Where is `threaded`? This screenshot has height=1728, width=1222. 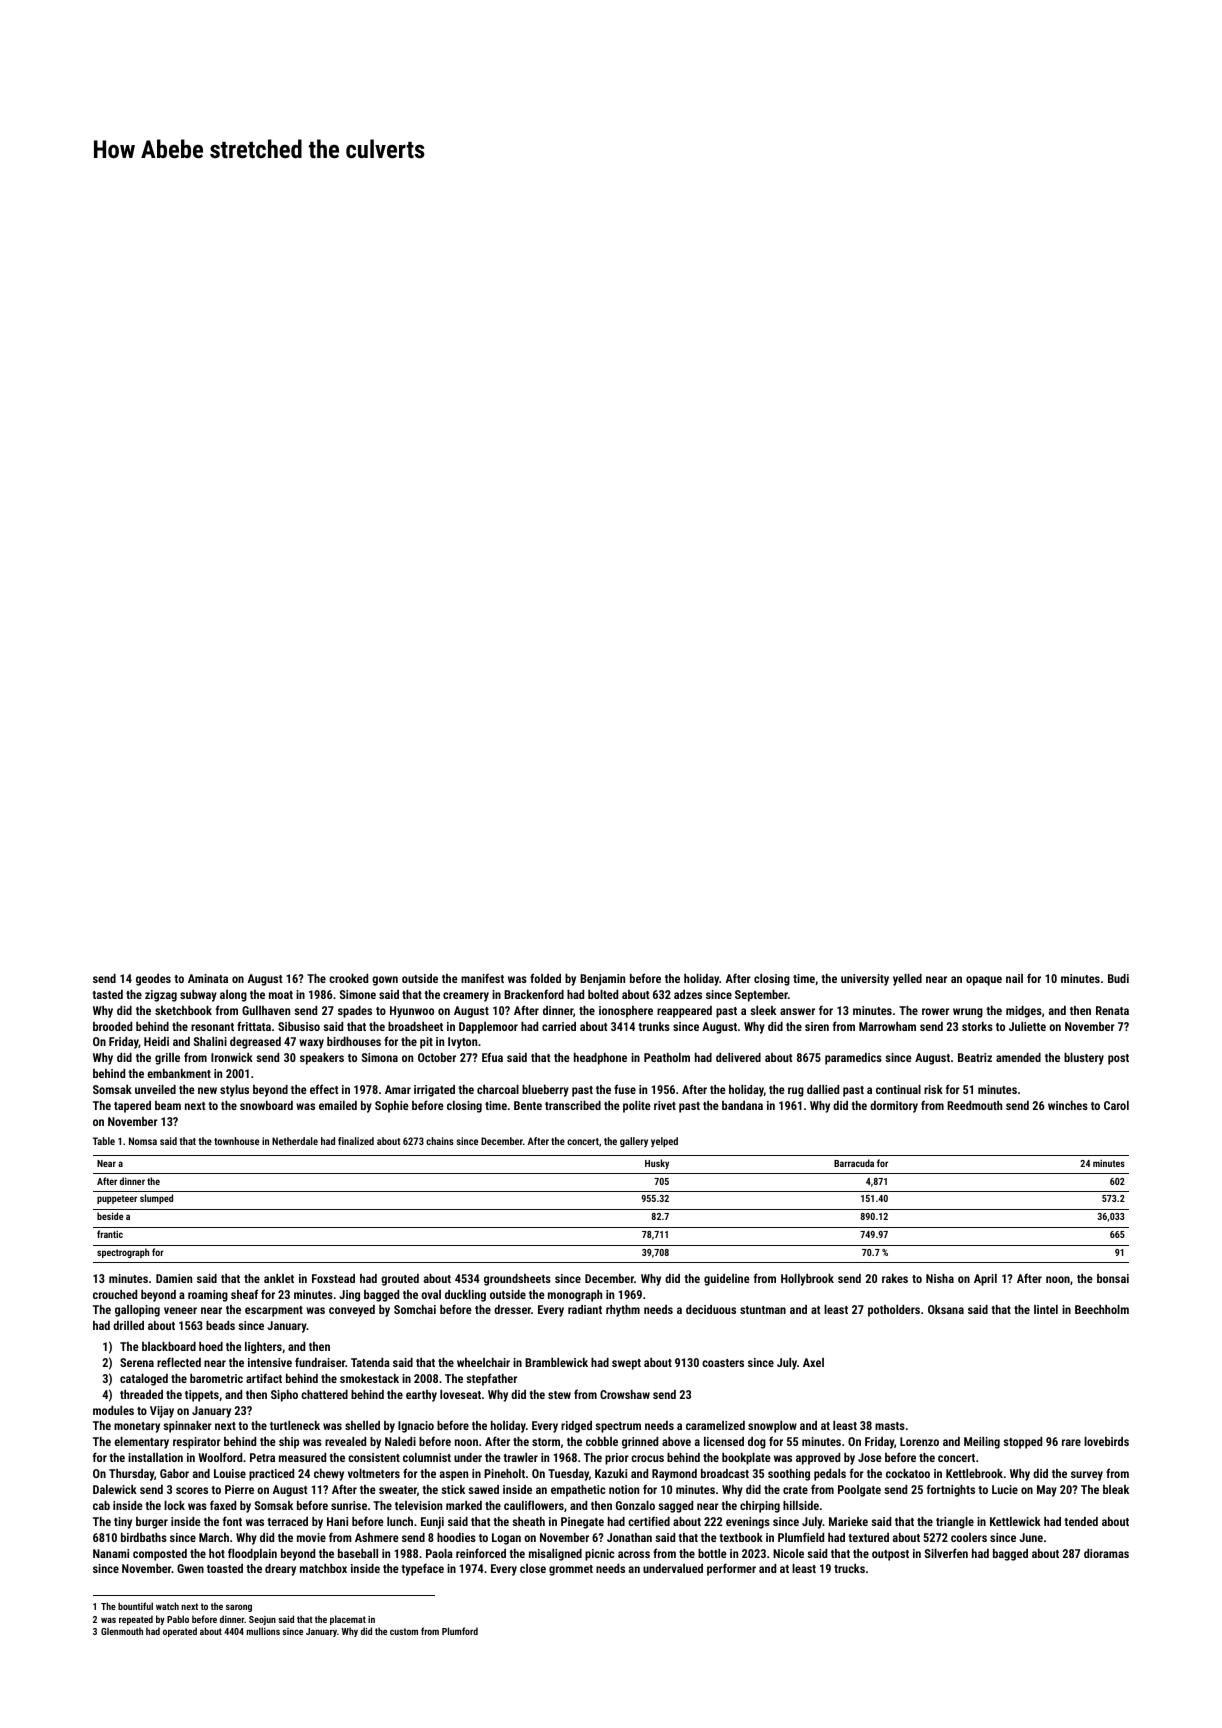
threaded is located at coordinates (141, 1394).
